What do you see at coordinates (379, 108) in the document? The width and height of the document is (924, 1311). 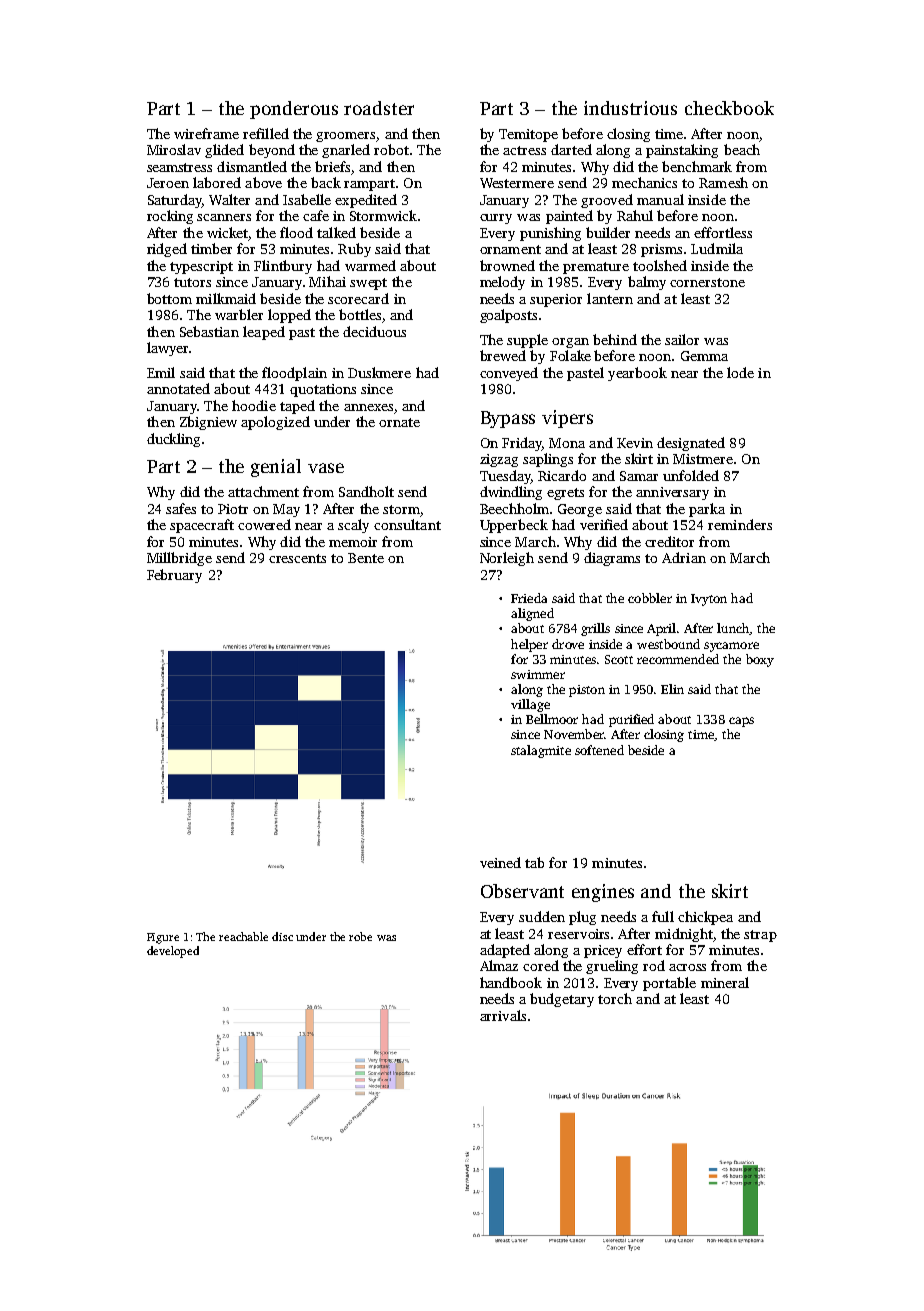 I see `roadster` at bounding box center [379, 108].
